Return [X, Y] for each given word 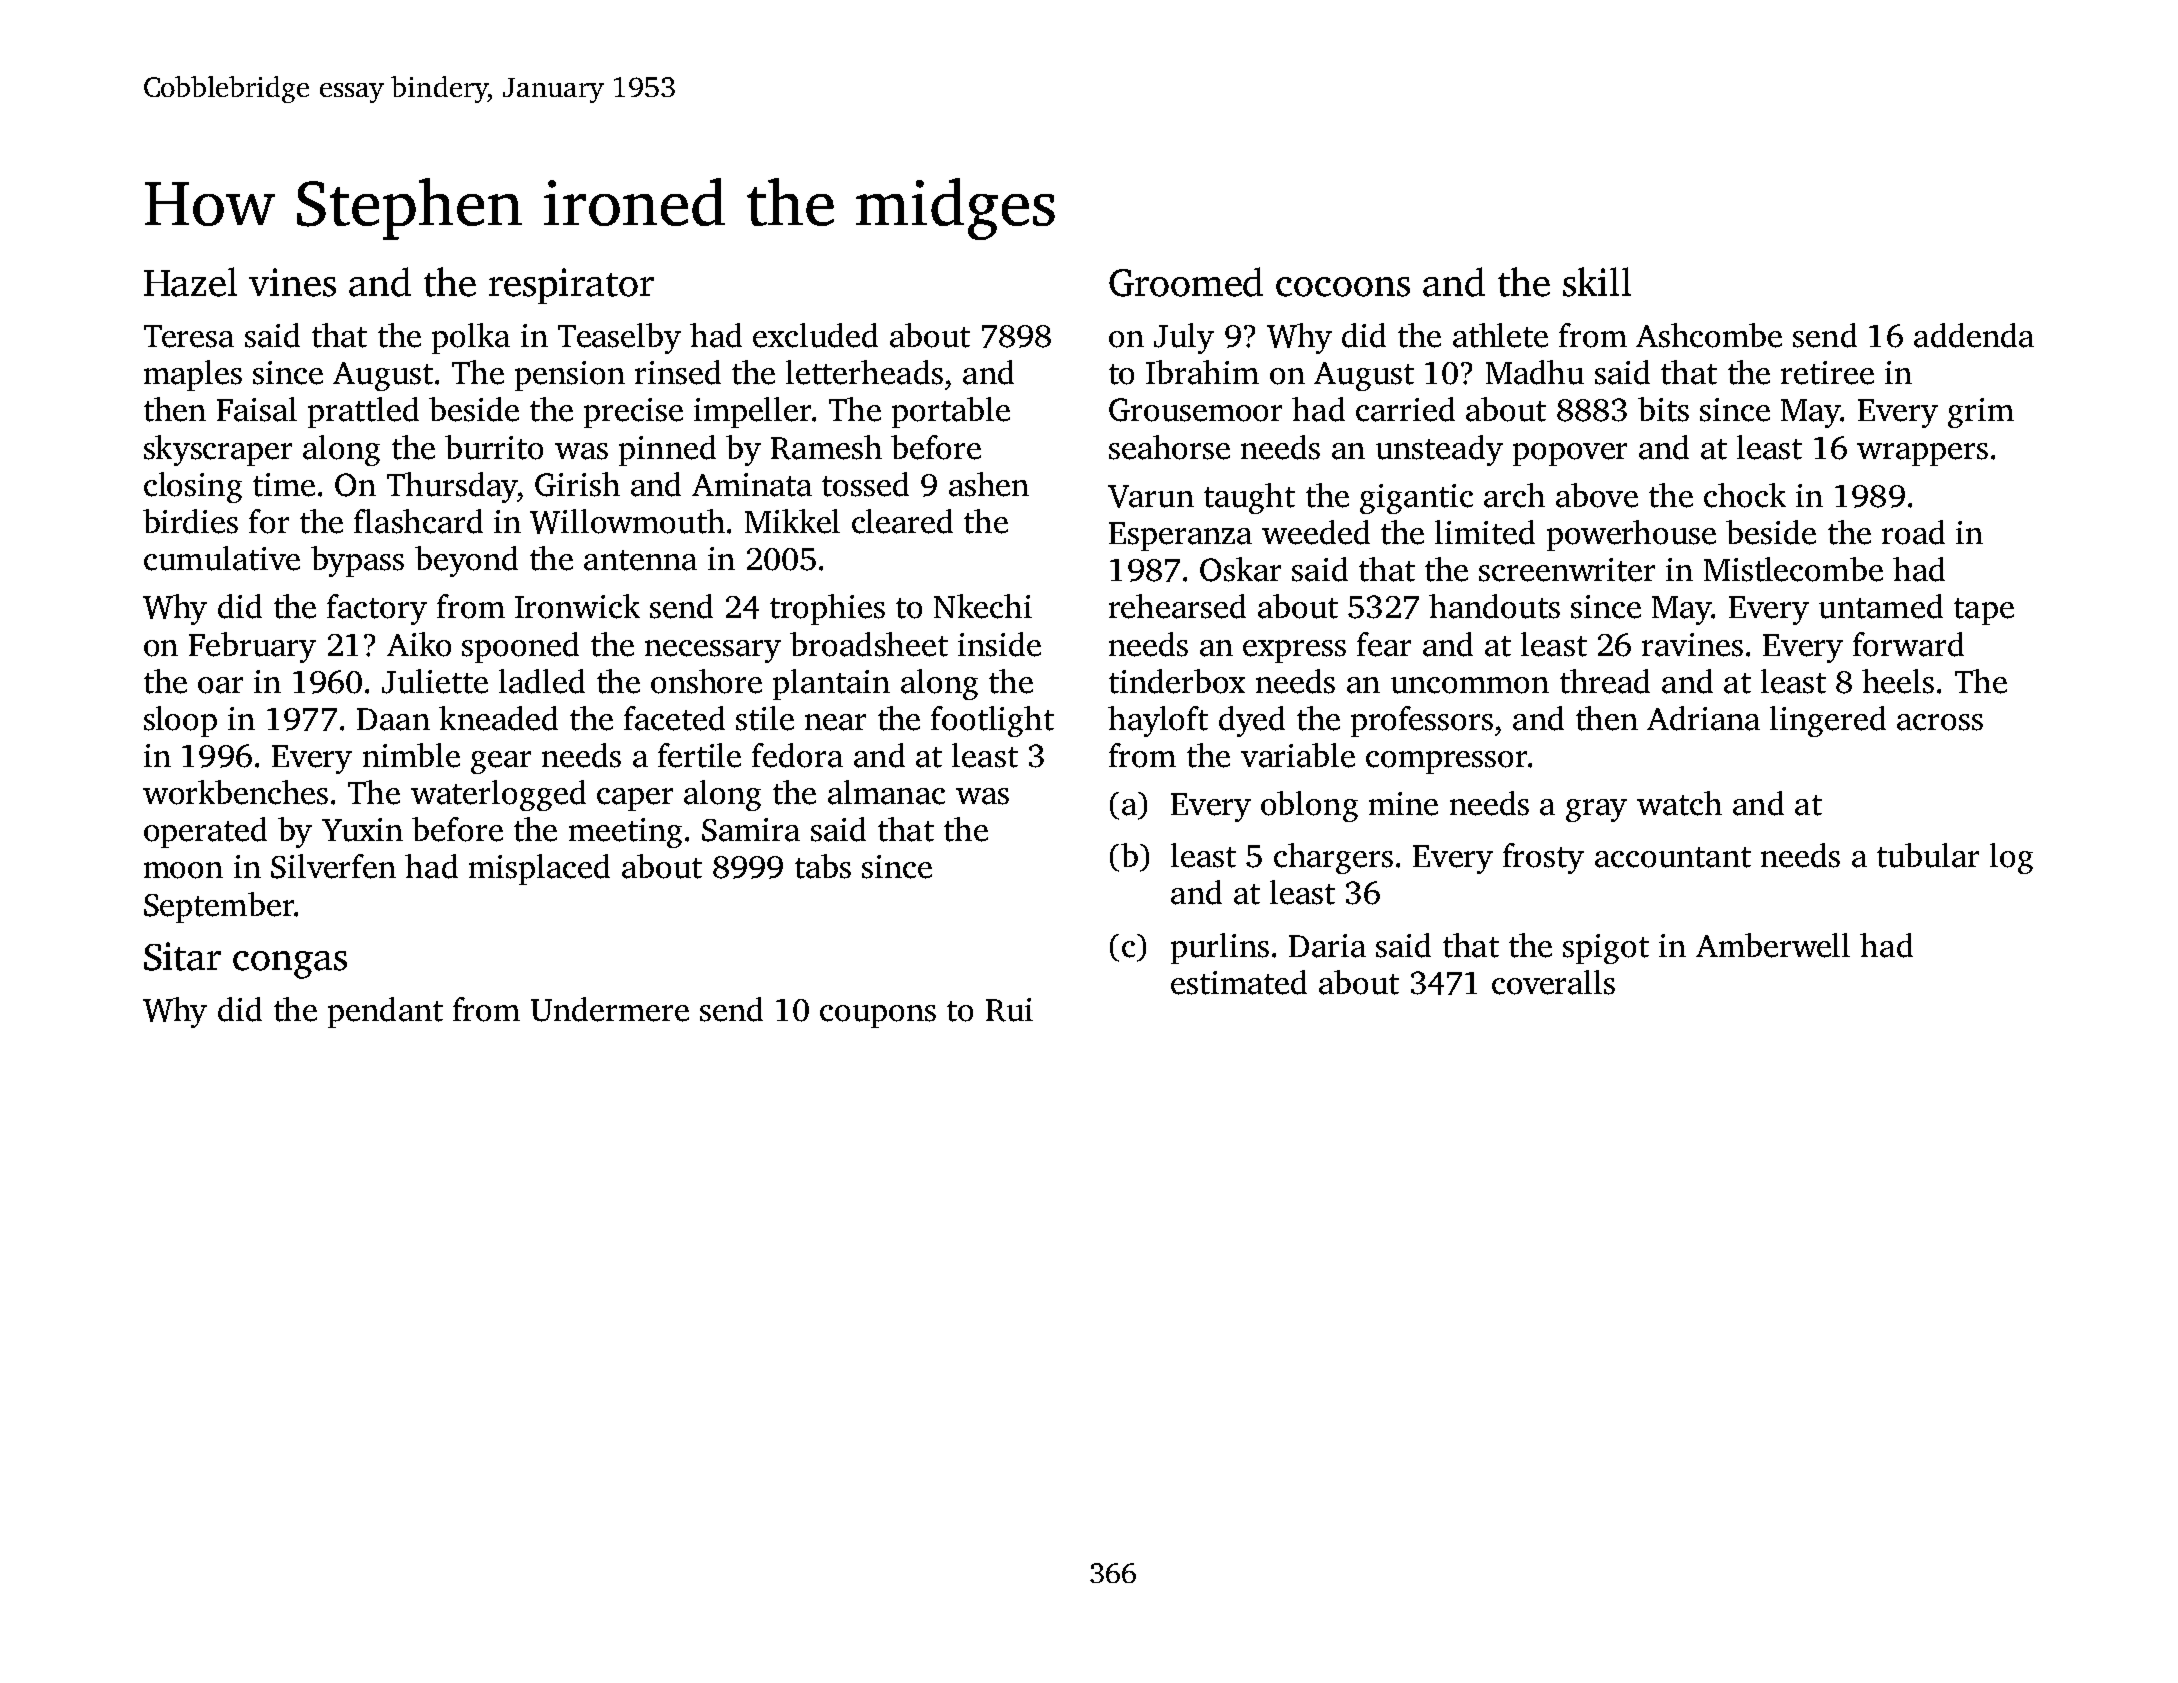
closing [193, 487]
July [1184, 338]
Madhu [1535, 372]
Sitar [182, 956]
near [835, 722]
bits [1663, 409]
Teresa [189, 336]
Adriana [1703, 718]
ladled [542, 681]
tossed [865, 484]
